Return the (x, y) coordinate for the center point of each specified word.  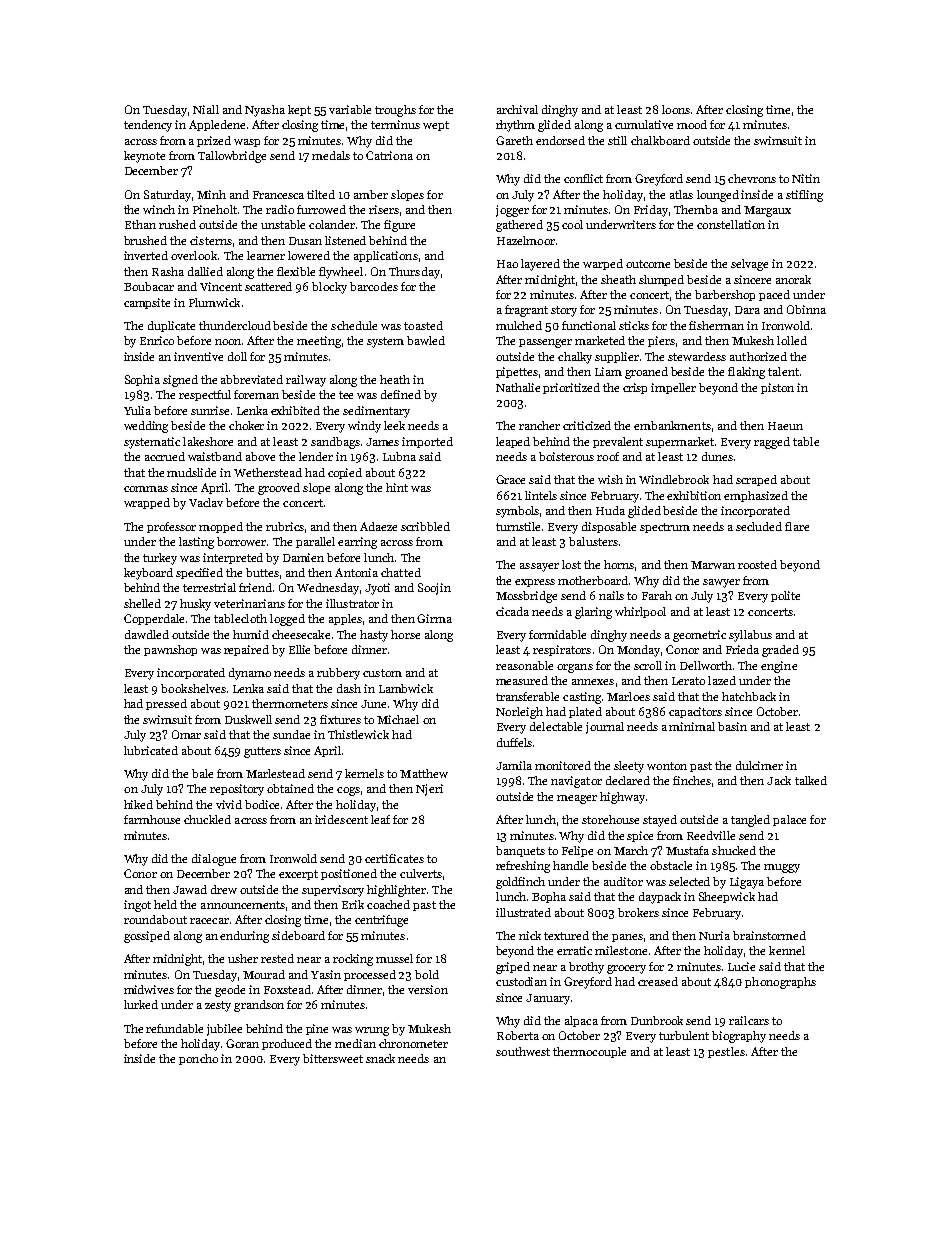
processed (370, 975)
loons (676, 109)
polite (785, 596)
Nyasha (265, 111)
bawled (426, 340)
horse (405, 634)
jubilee (224, 1030)
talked (811, 780)
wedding (146, 427)
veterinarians (249, 603)
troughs (395, 111)
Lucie (741, 966)
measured (522, 680)
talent (783, 371)
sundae (291, 734)
